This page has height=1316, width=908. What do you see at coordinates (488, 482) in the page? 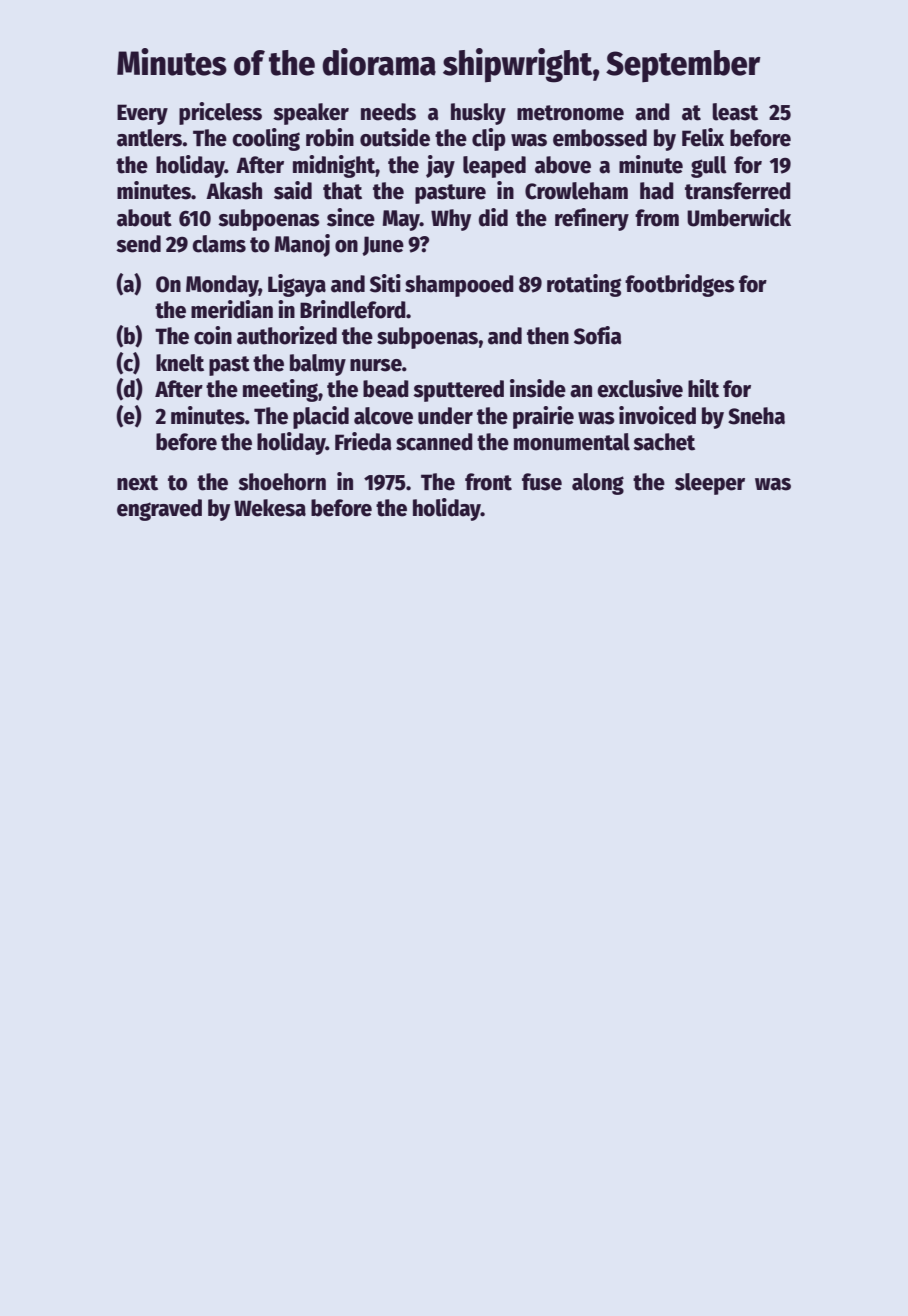
I see `front` at bounding box center [488, 482].
